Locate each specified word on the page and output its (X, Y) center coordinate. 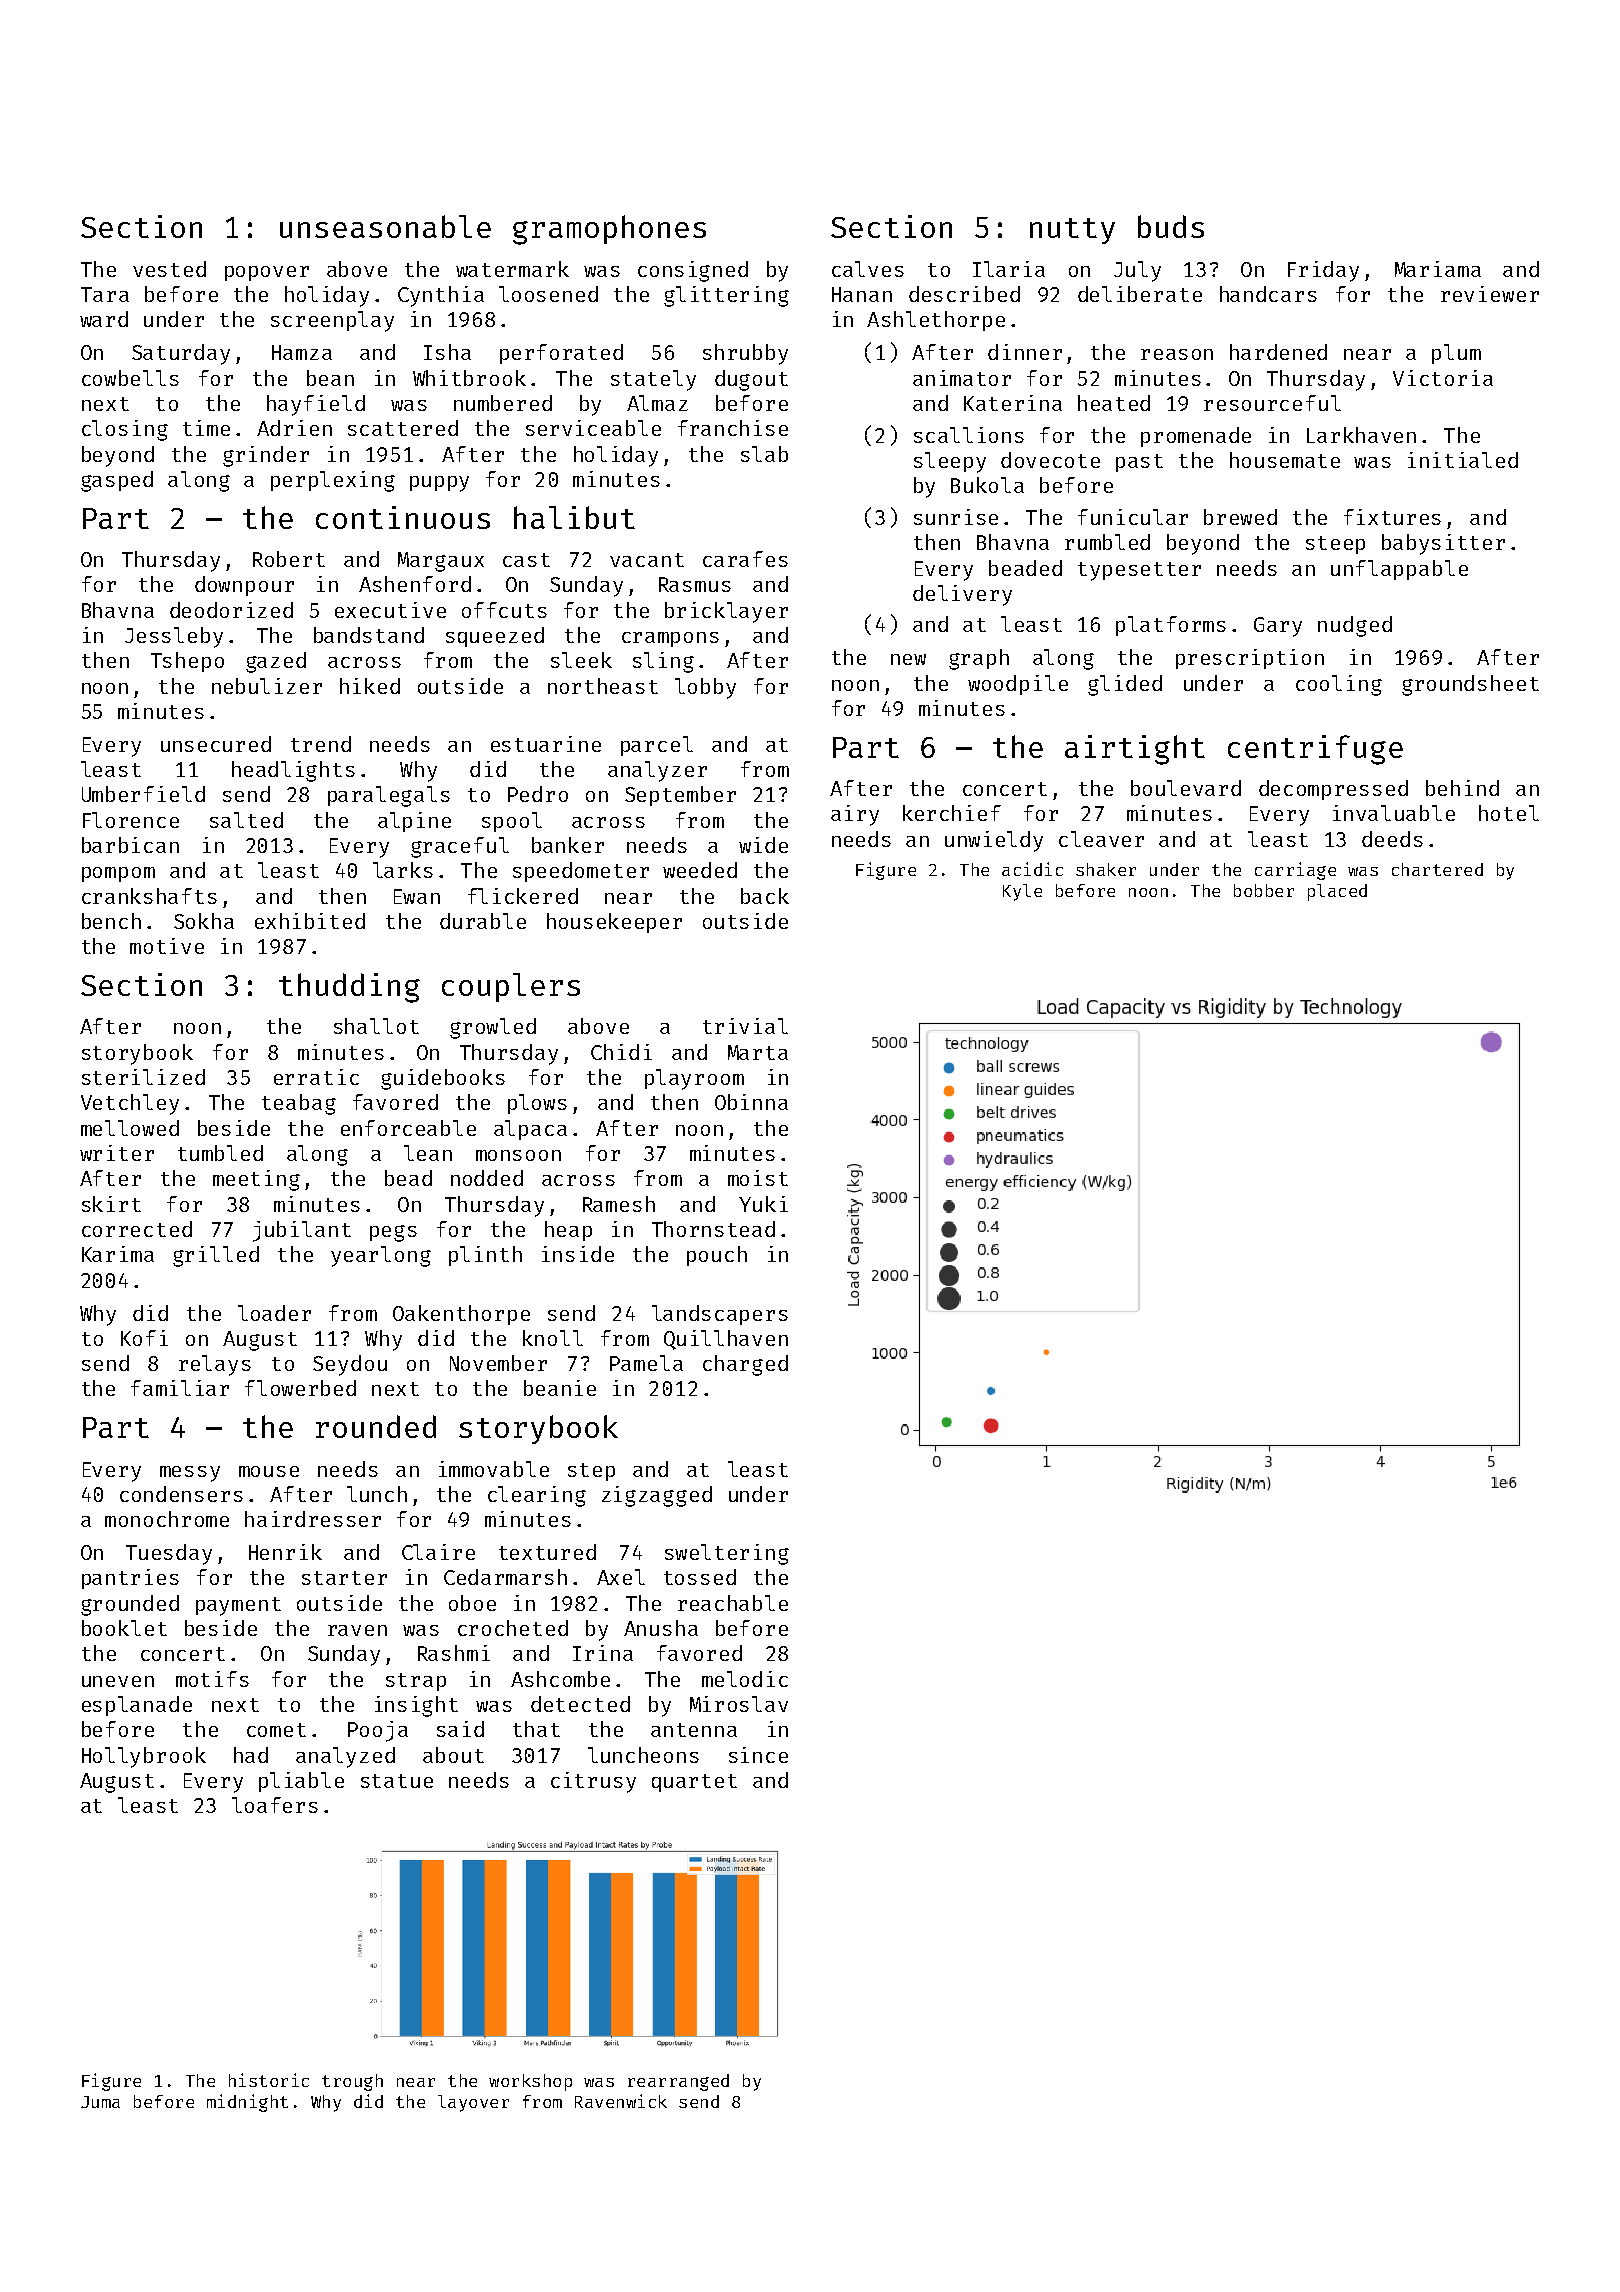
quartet (694, 1783)
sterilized (143, 1077)
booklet (124, 1628)
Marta (758, 1052)
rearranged (678, 2082)
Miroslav (739, 1704)
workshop (530, 2082)
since (758, 1755)
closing (125, 430)
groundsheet (1470, 685)
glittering (726, 296)
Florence (131, 820)
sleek (581, 660)
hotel (1509, 813)
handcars (1268, 294)
